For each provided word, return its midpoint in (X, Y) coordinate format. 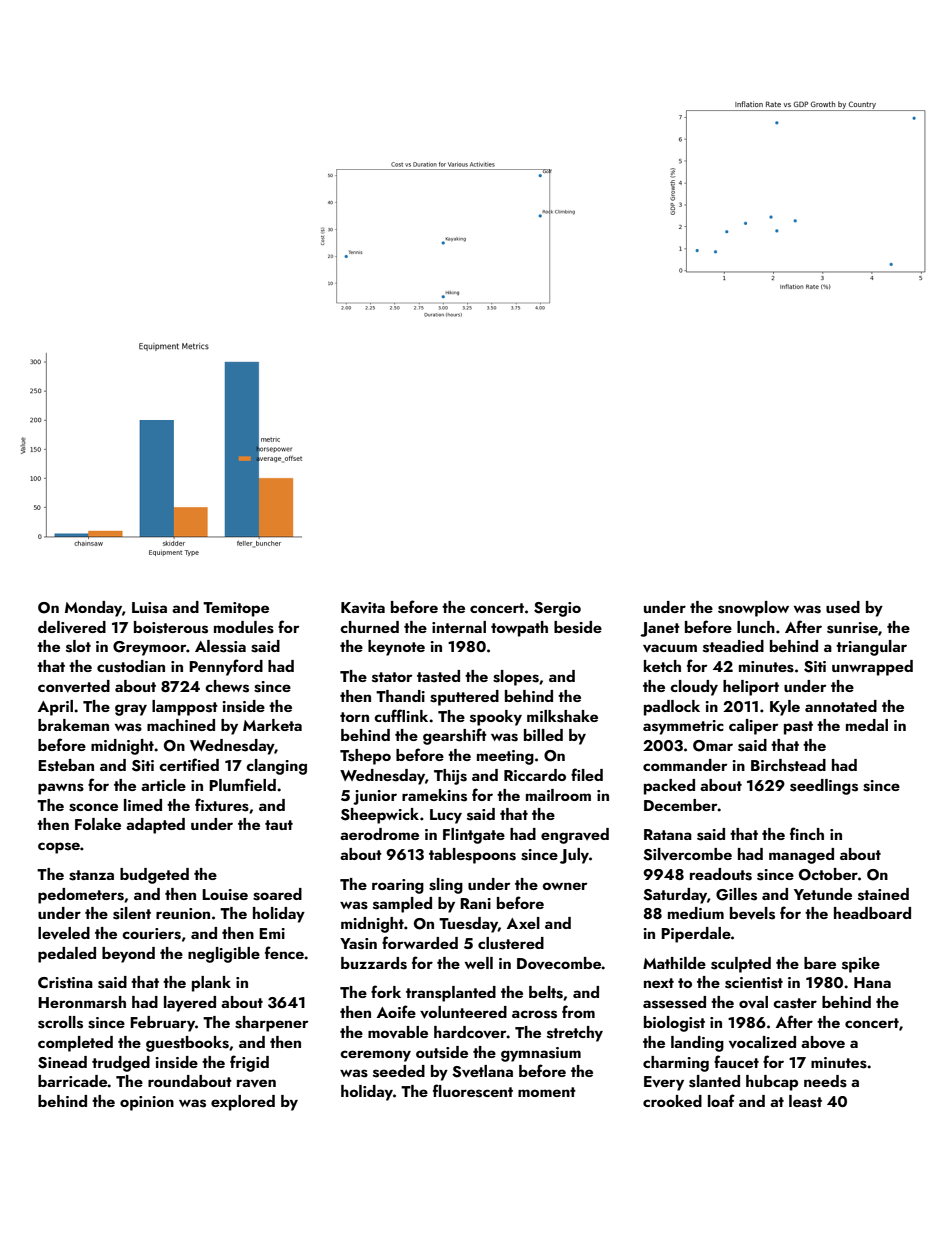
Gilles (736, 894)
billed (543, 735)
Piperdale (696, 935)
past (798, 728)
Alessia (220, 646)
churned (369, 627)
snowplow (753, 609)
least (805, 1101)
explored (243, 1103)
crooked (672, 1101)
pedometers (81, 896)
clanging (276, 767)
